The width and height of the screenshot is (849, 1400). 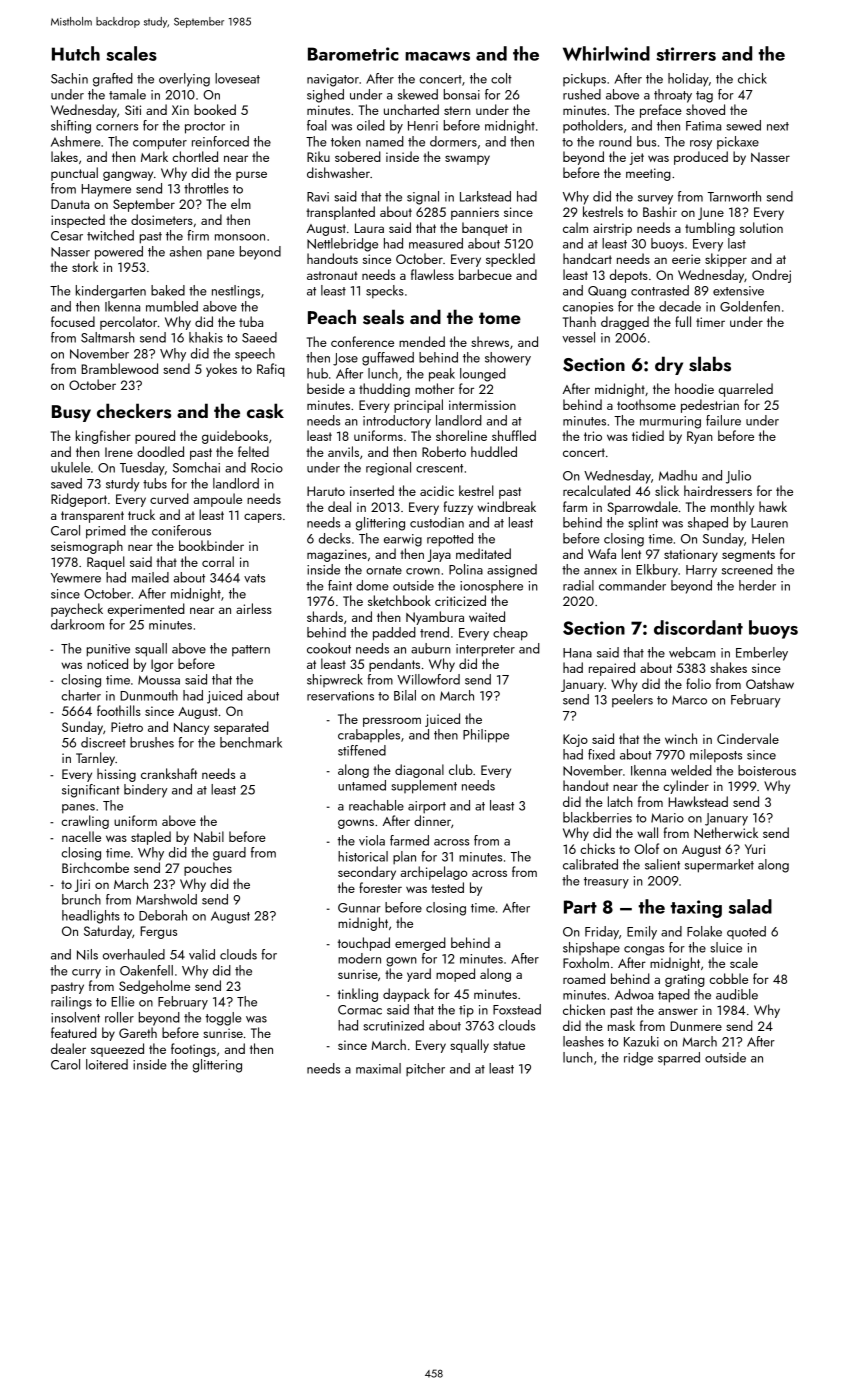 I want to click on club, so click(x=461, y=769).
